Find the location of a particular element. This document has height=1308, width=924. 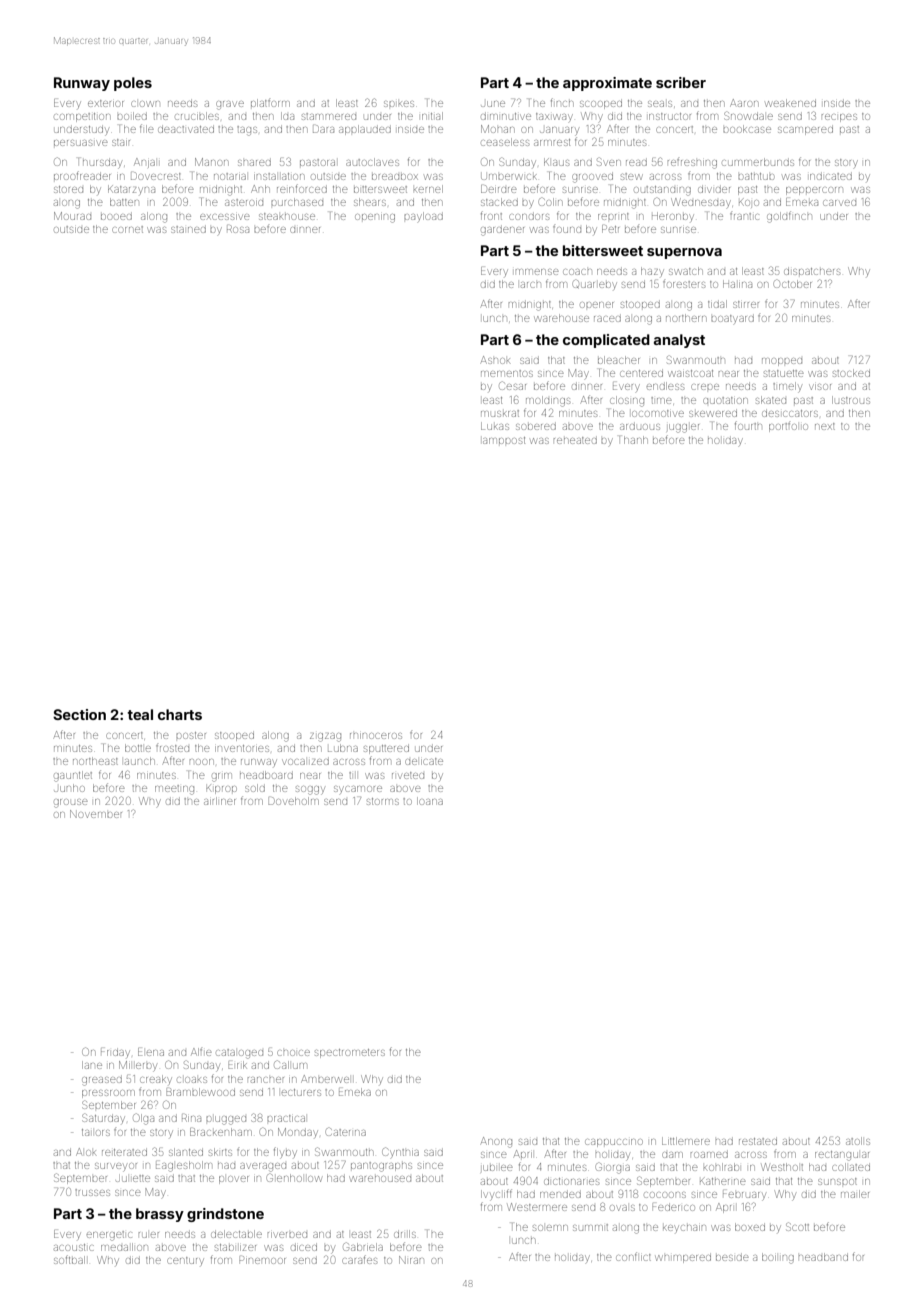

next is located at coordinates (825, 426).
